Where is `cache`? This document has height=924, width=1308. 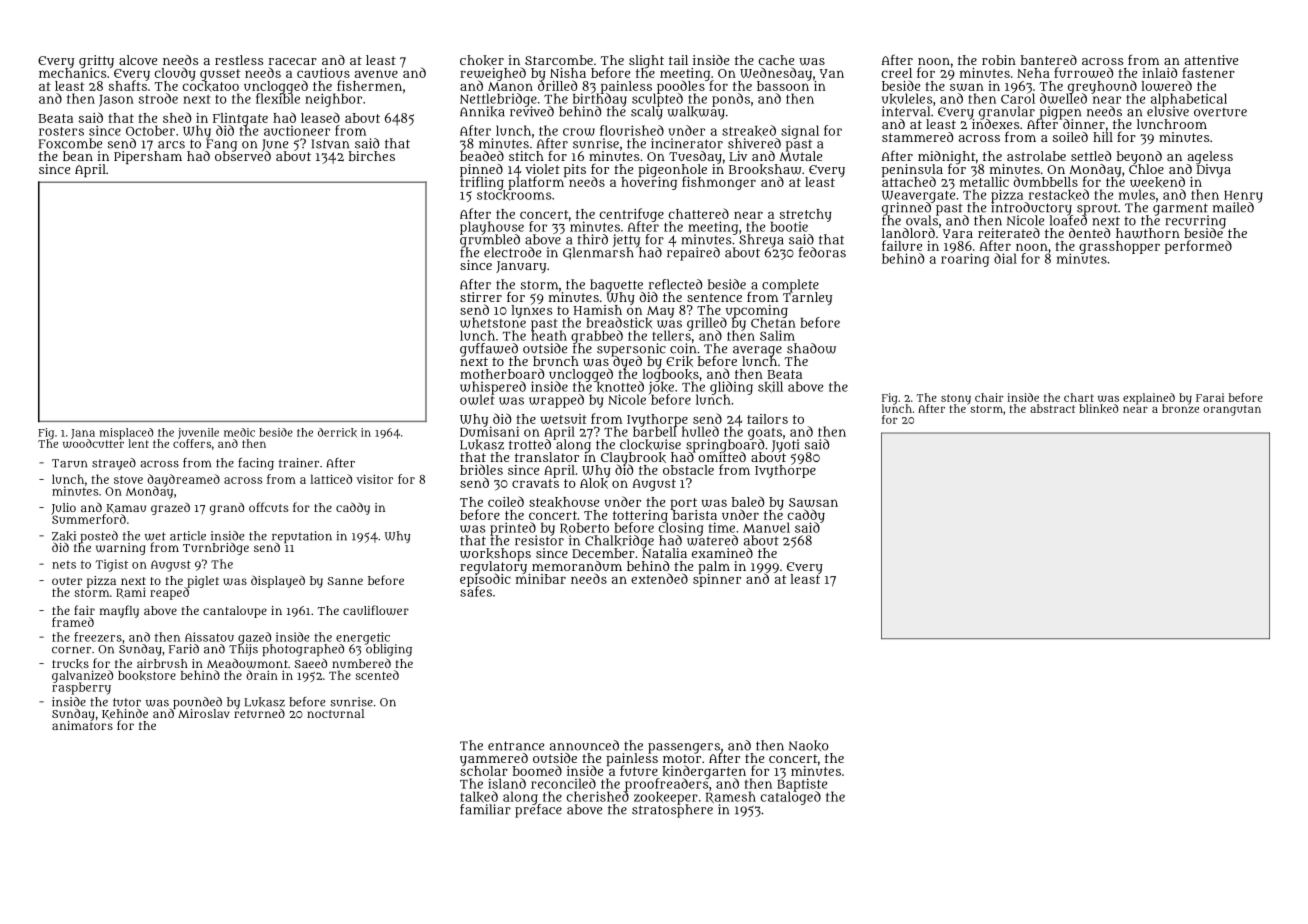
cache is located at coordinates (776, 60).
